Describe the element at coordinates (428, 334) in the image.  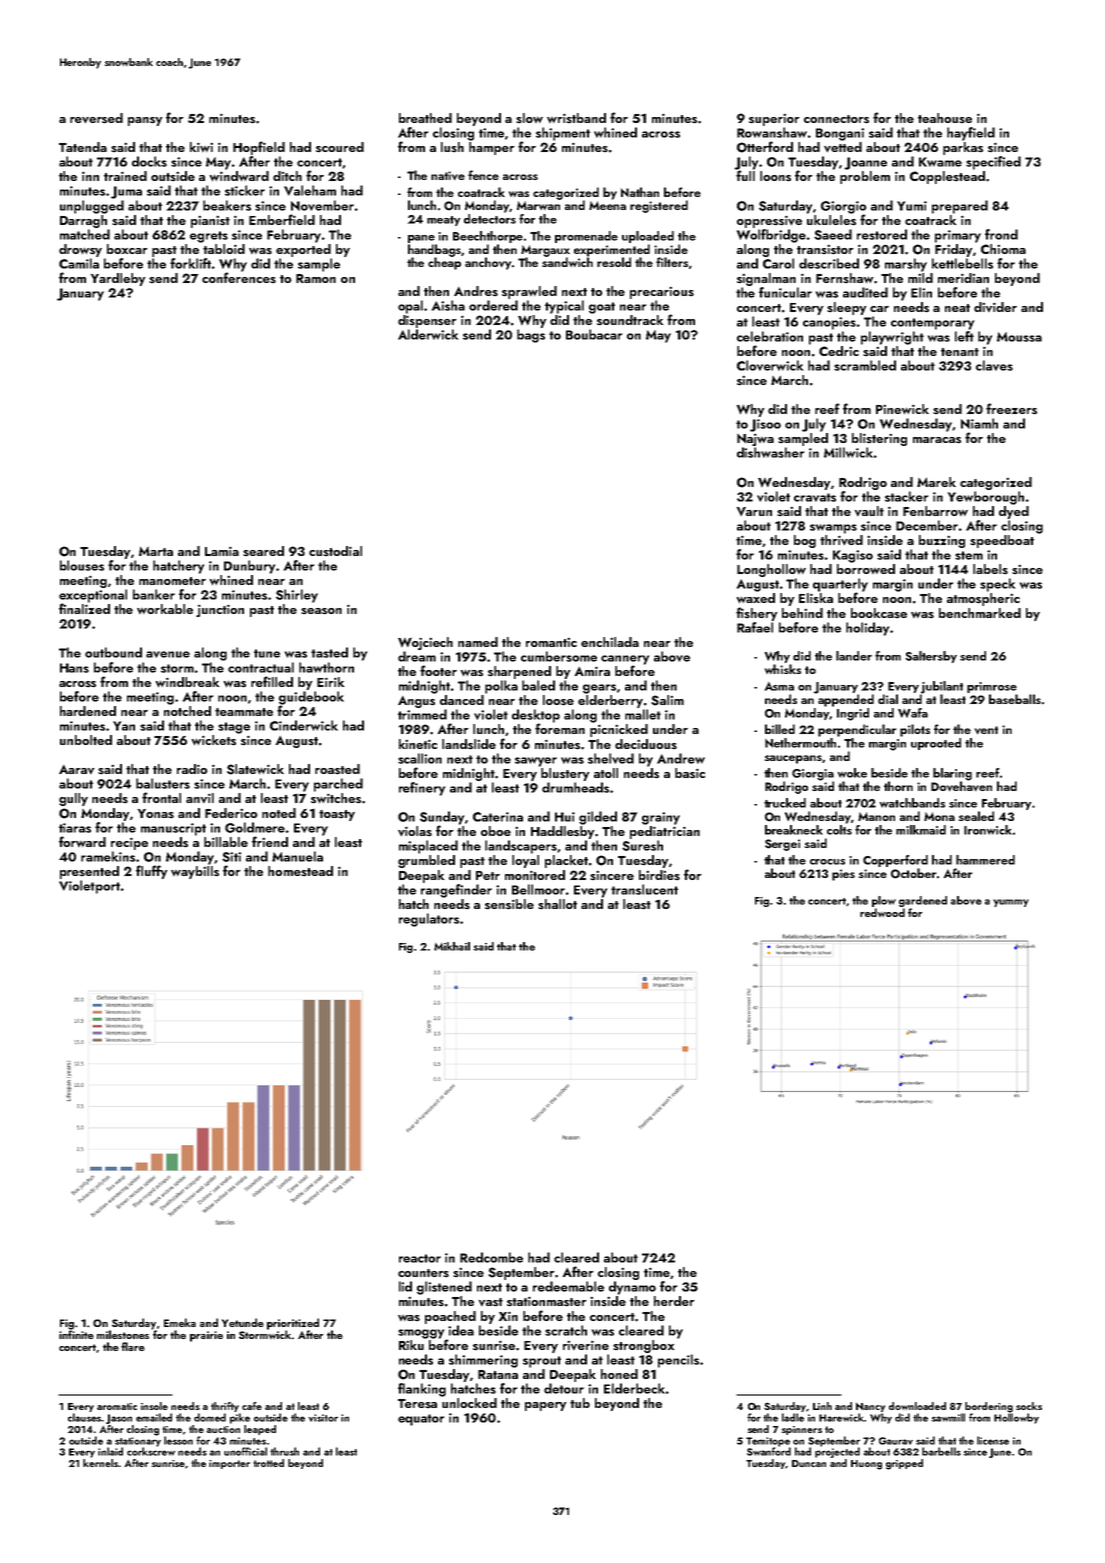
I see `Alderwick` at that location.
